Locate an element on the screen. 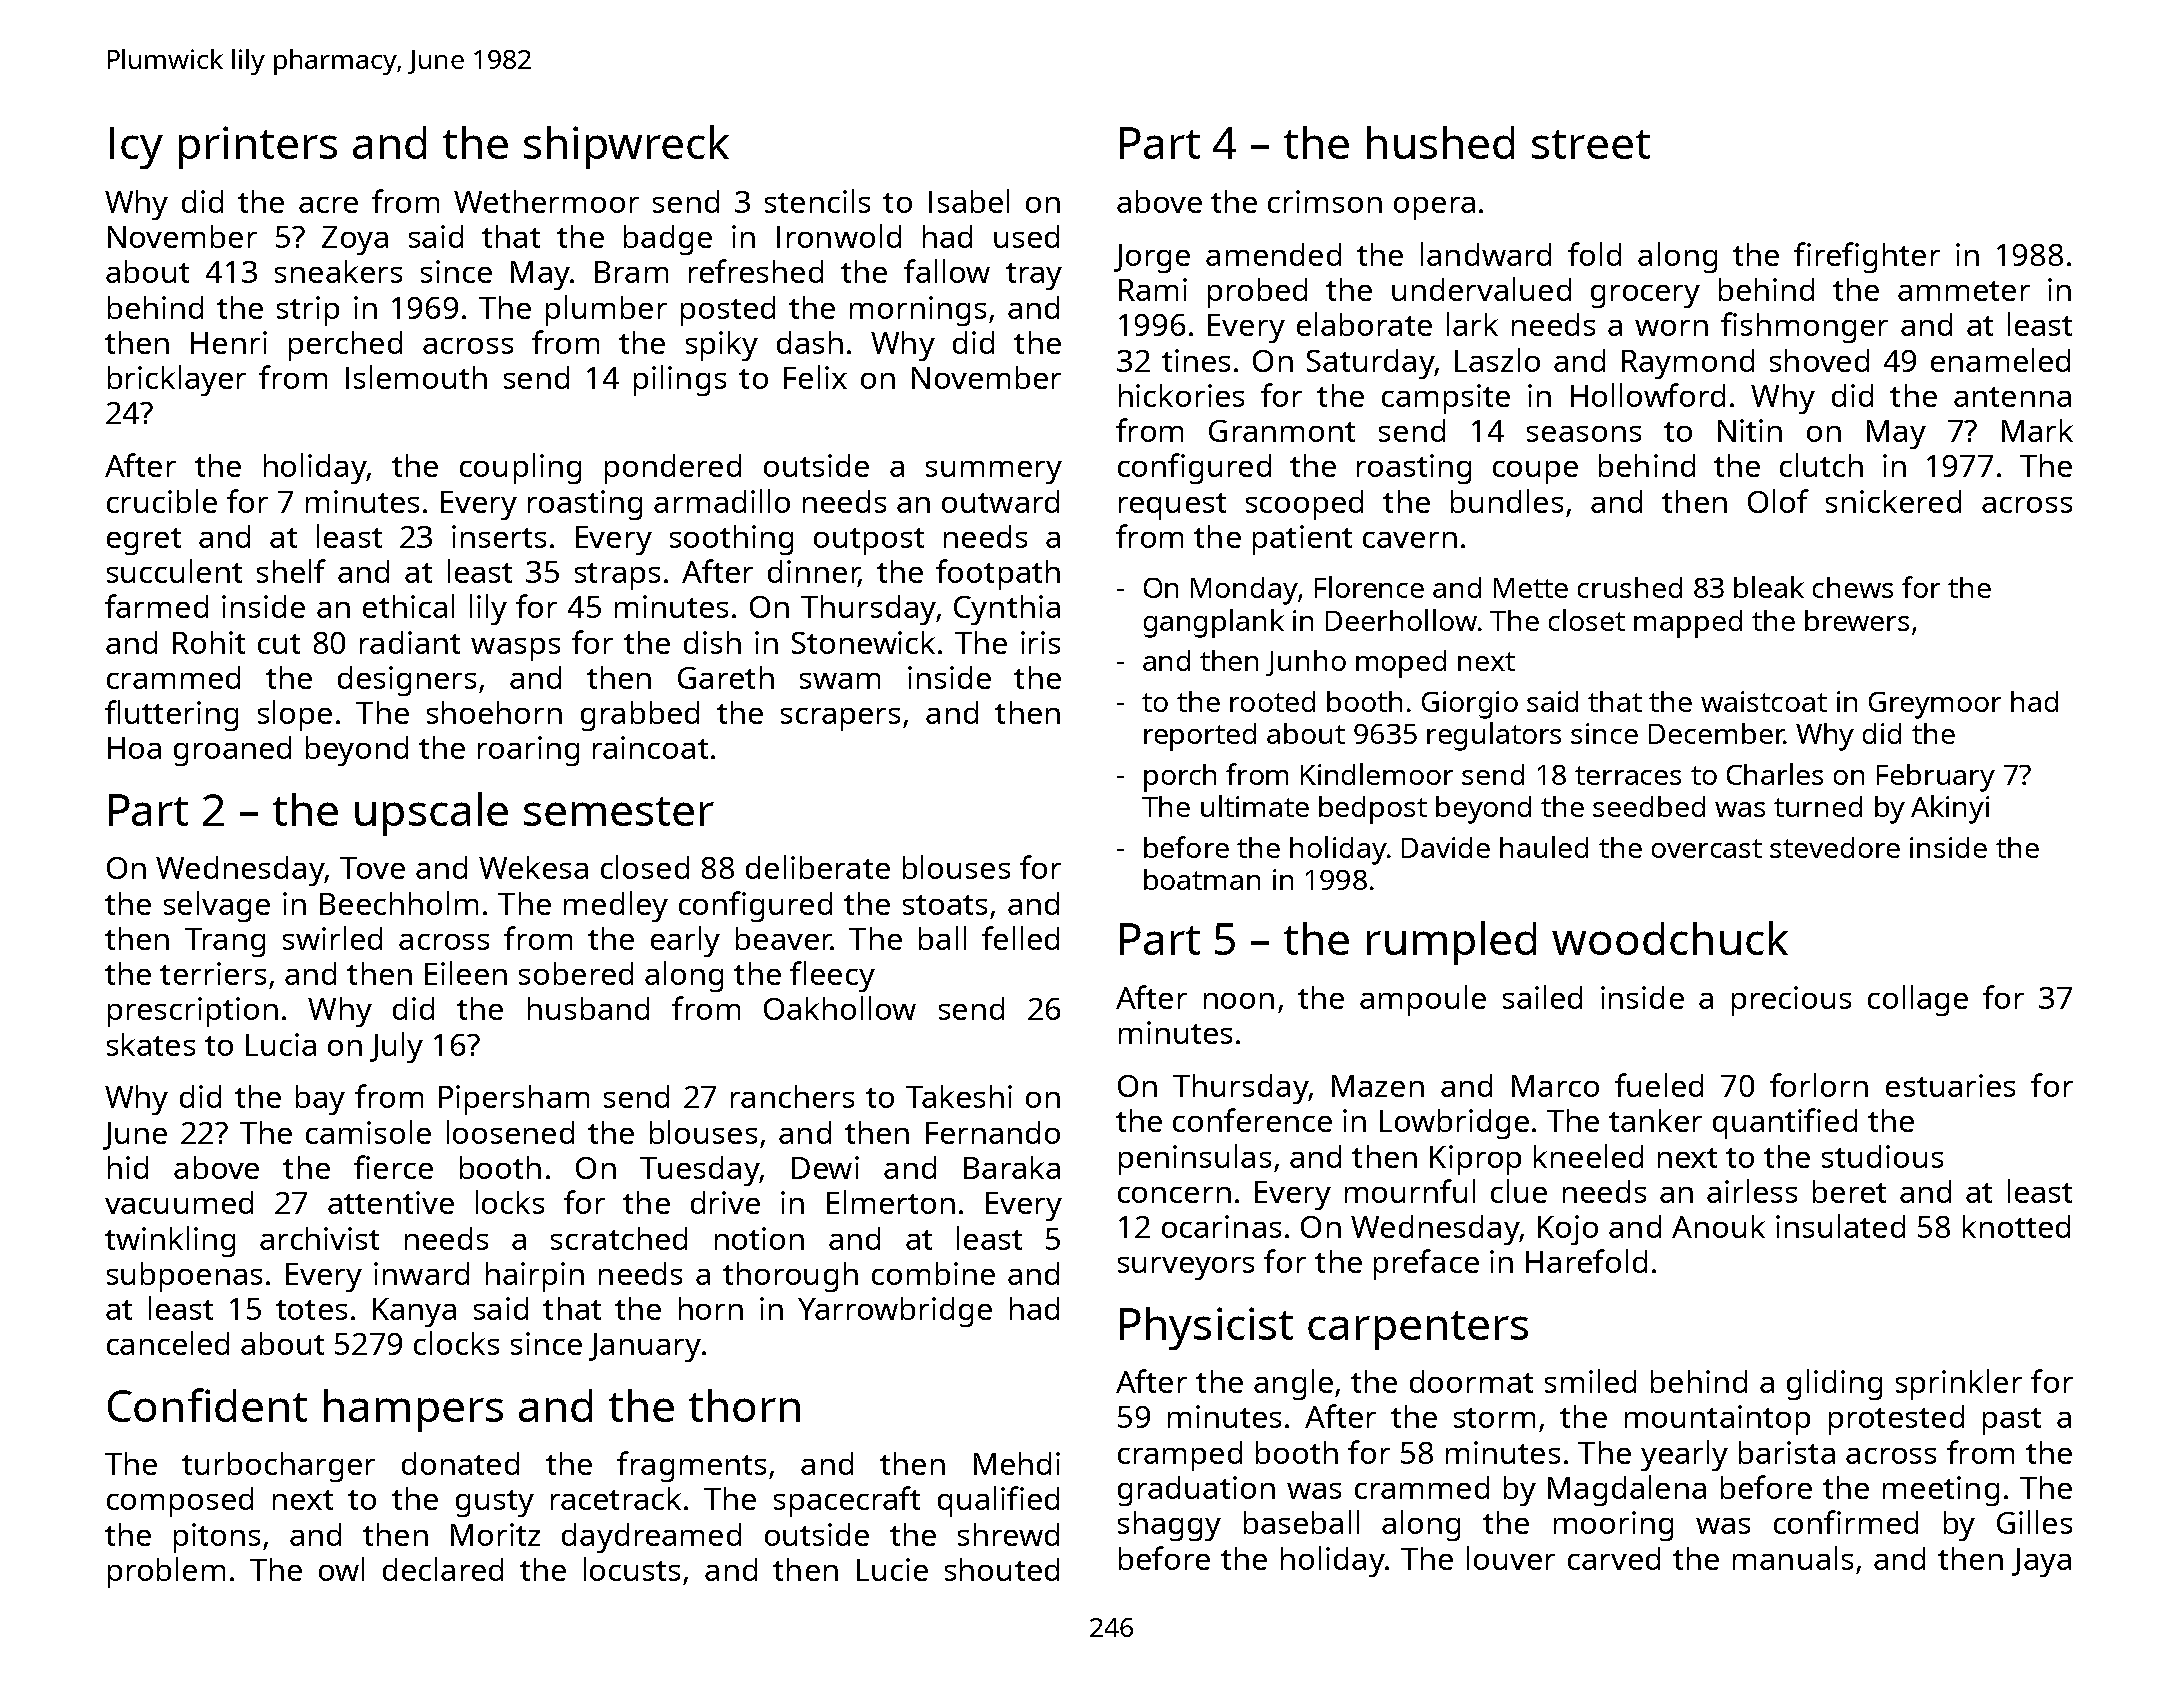 The height and width of the screenshot is (1683, 2178). Mazen is located at coordinates (1378, 1086).
